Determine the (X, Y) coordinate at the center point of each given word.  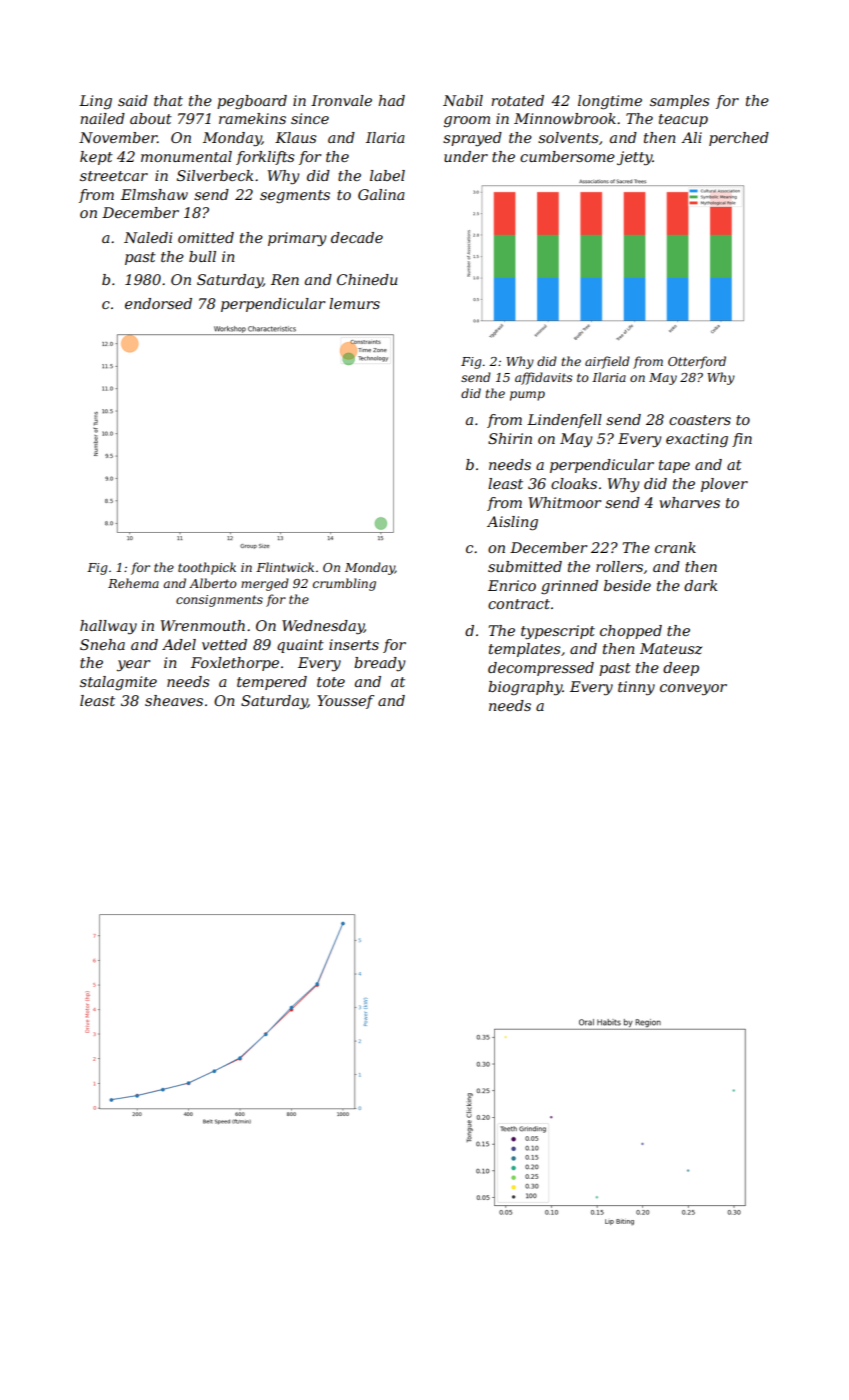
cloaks (574, 483)
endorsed (158, 303)
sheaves (174, 700)
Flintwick (285, 567)
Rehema (133, 583)
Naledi (148, 237)
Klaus (296, 137)
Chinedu (367, 279)
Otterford (697, 362)
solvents (568, 137)
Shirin (510, 438)
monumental (186, 156)
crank (675, 547)
